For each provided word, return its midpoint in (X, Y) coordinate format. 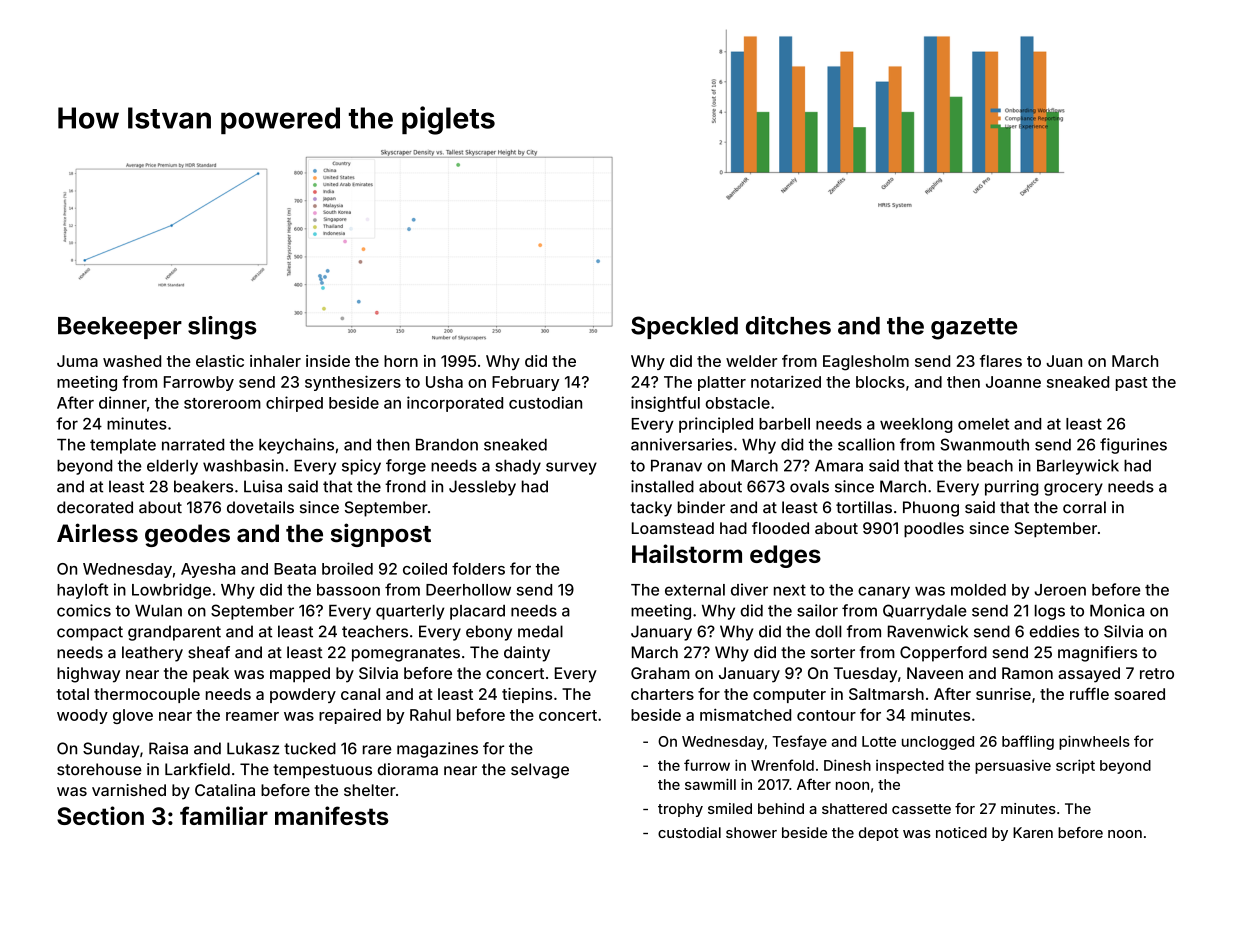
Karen (1033, 832)
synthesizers (353, 383)
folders (478, 568)
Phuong (931, 509)
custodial (689, 832)
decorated (95, 507)
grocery (1073, 489)
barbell (784, 424)
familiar (224, 815)
